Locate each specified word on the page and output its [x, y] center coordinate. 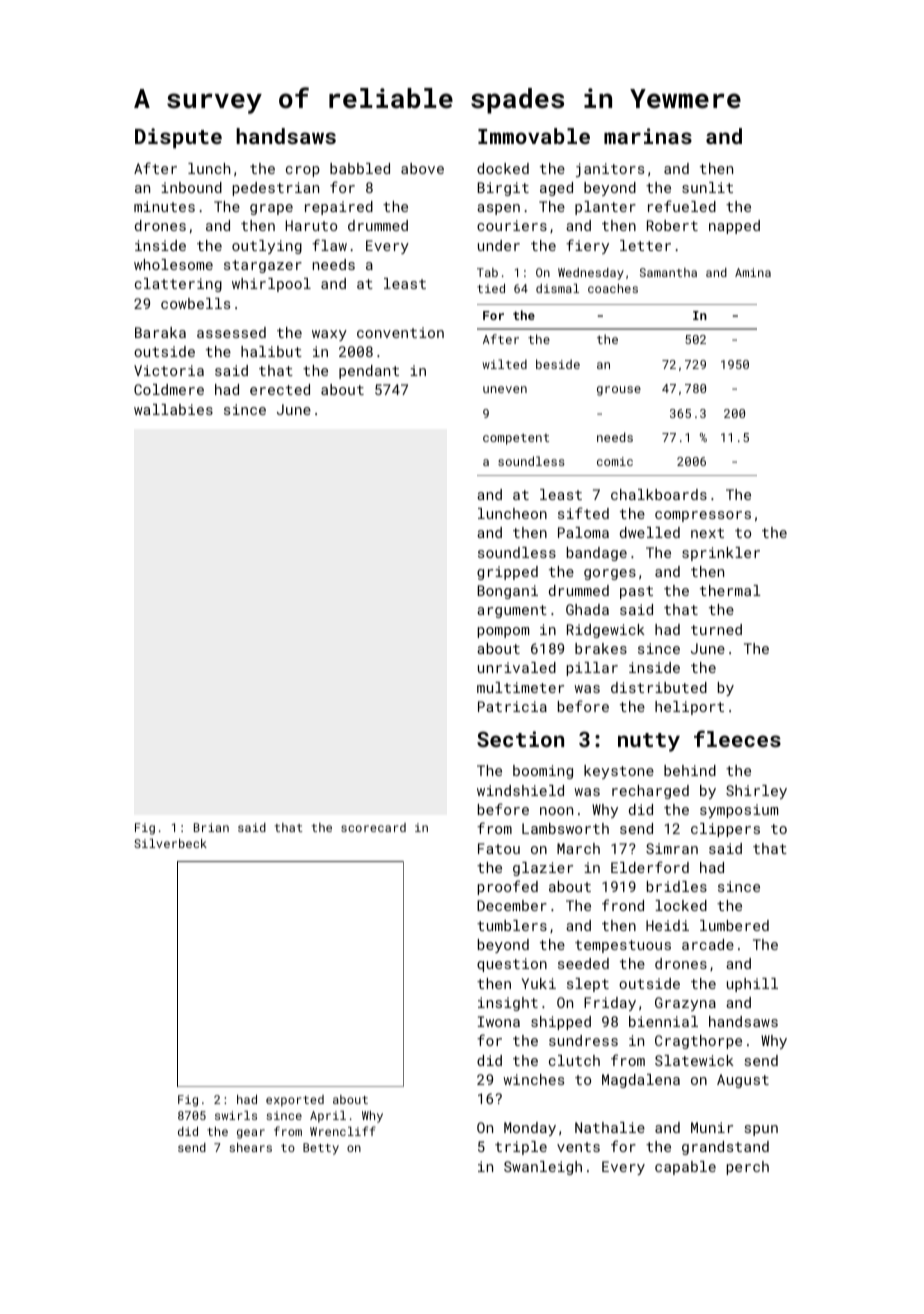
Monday [530, 1129]
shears [250, 1147]
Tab [487, 272]
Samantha [668, 272]
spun [761, 1130]
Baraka [160, 332]
